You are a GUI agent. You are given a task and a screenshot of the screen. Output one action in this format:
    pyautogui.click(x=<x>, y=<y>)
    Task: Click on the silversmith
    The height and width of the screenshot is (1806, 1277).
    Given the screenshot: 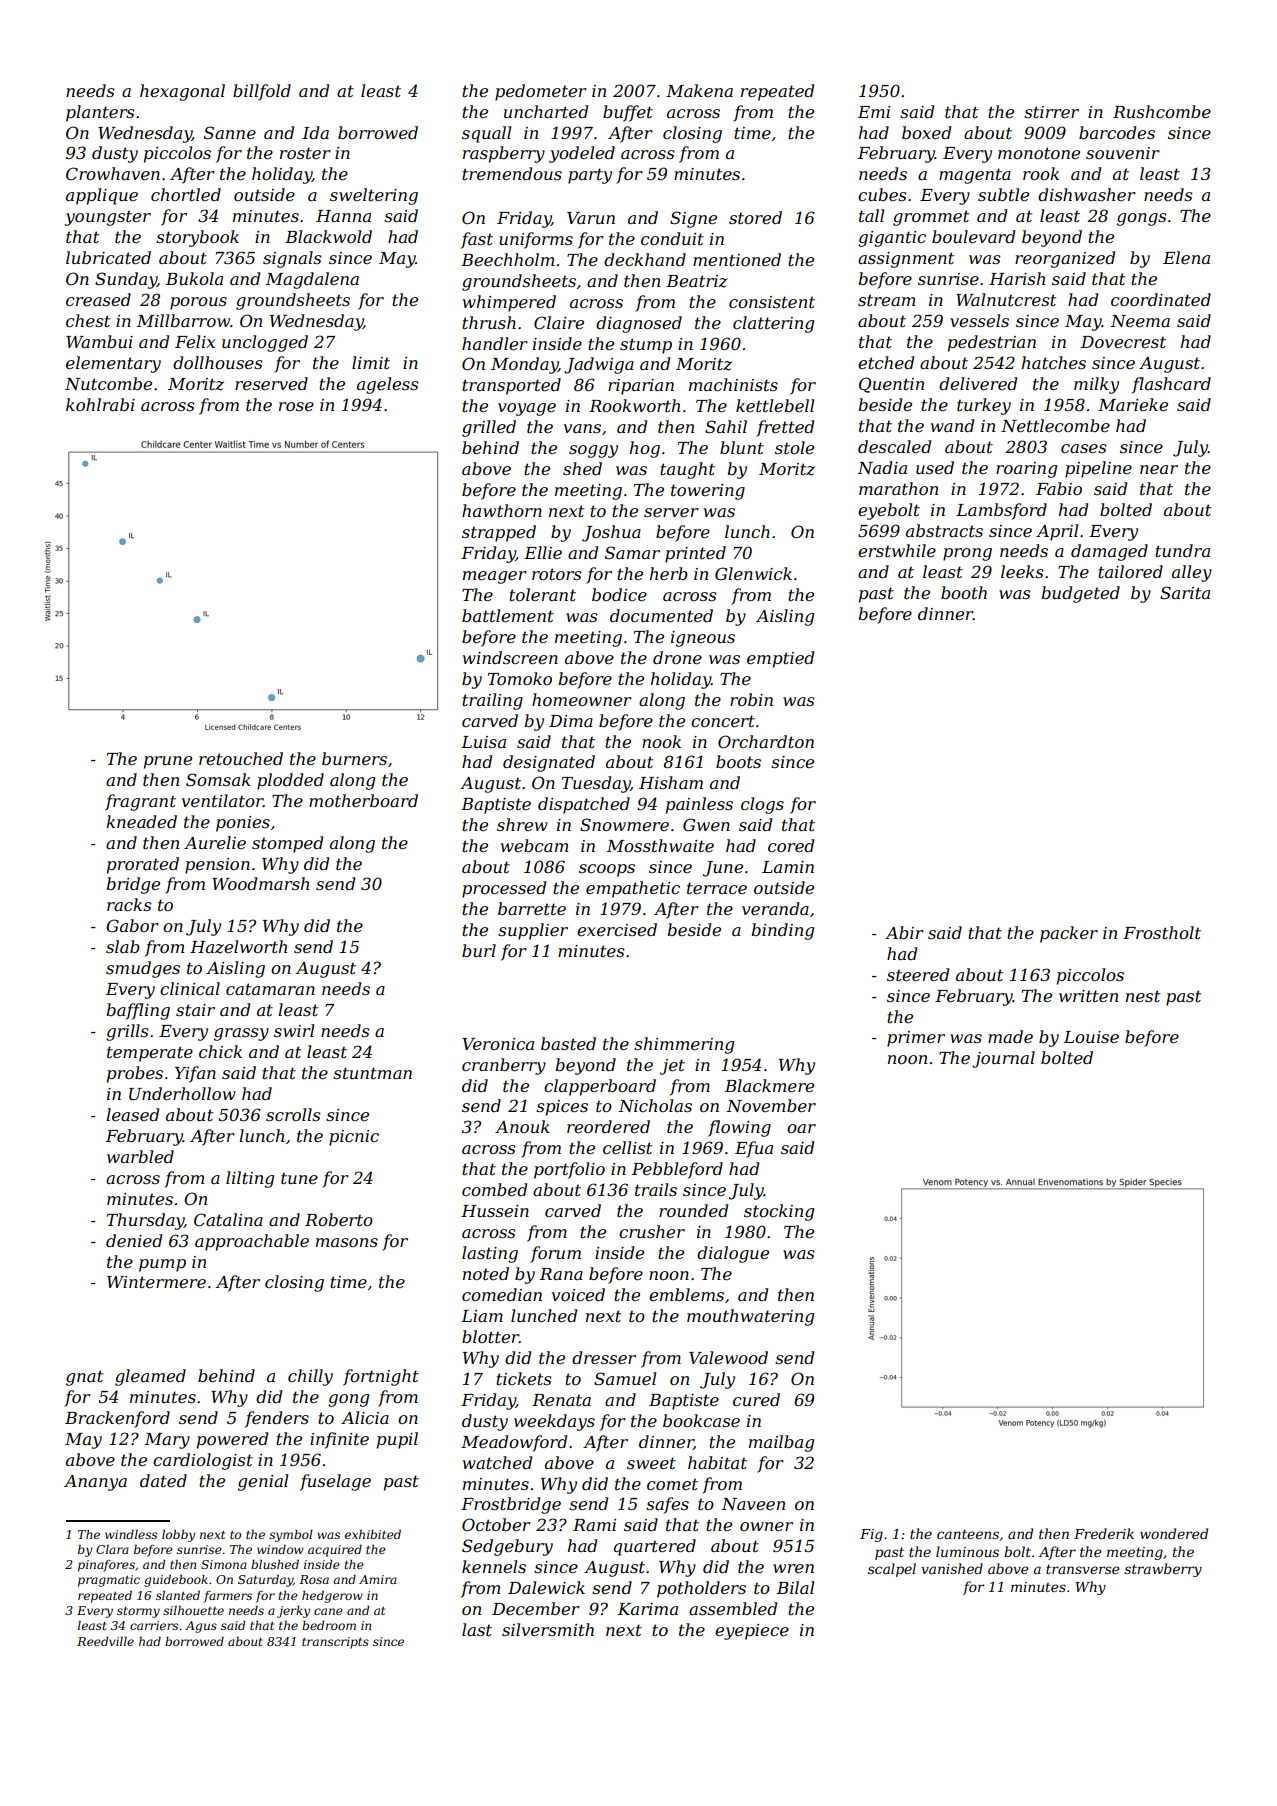 What is the action you would take?
    pyautogui.click(x=548, y=1629)
